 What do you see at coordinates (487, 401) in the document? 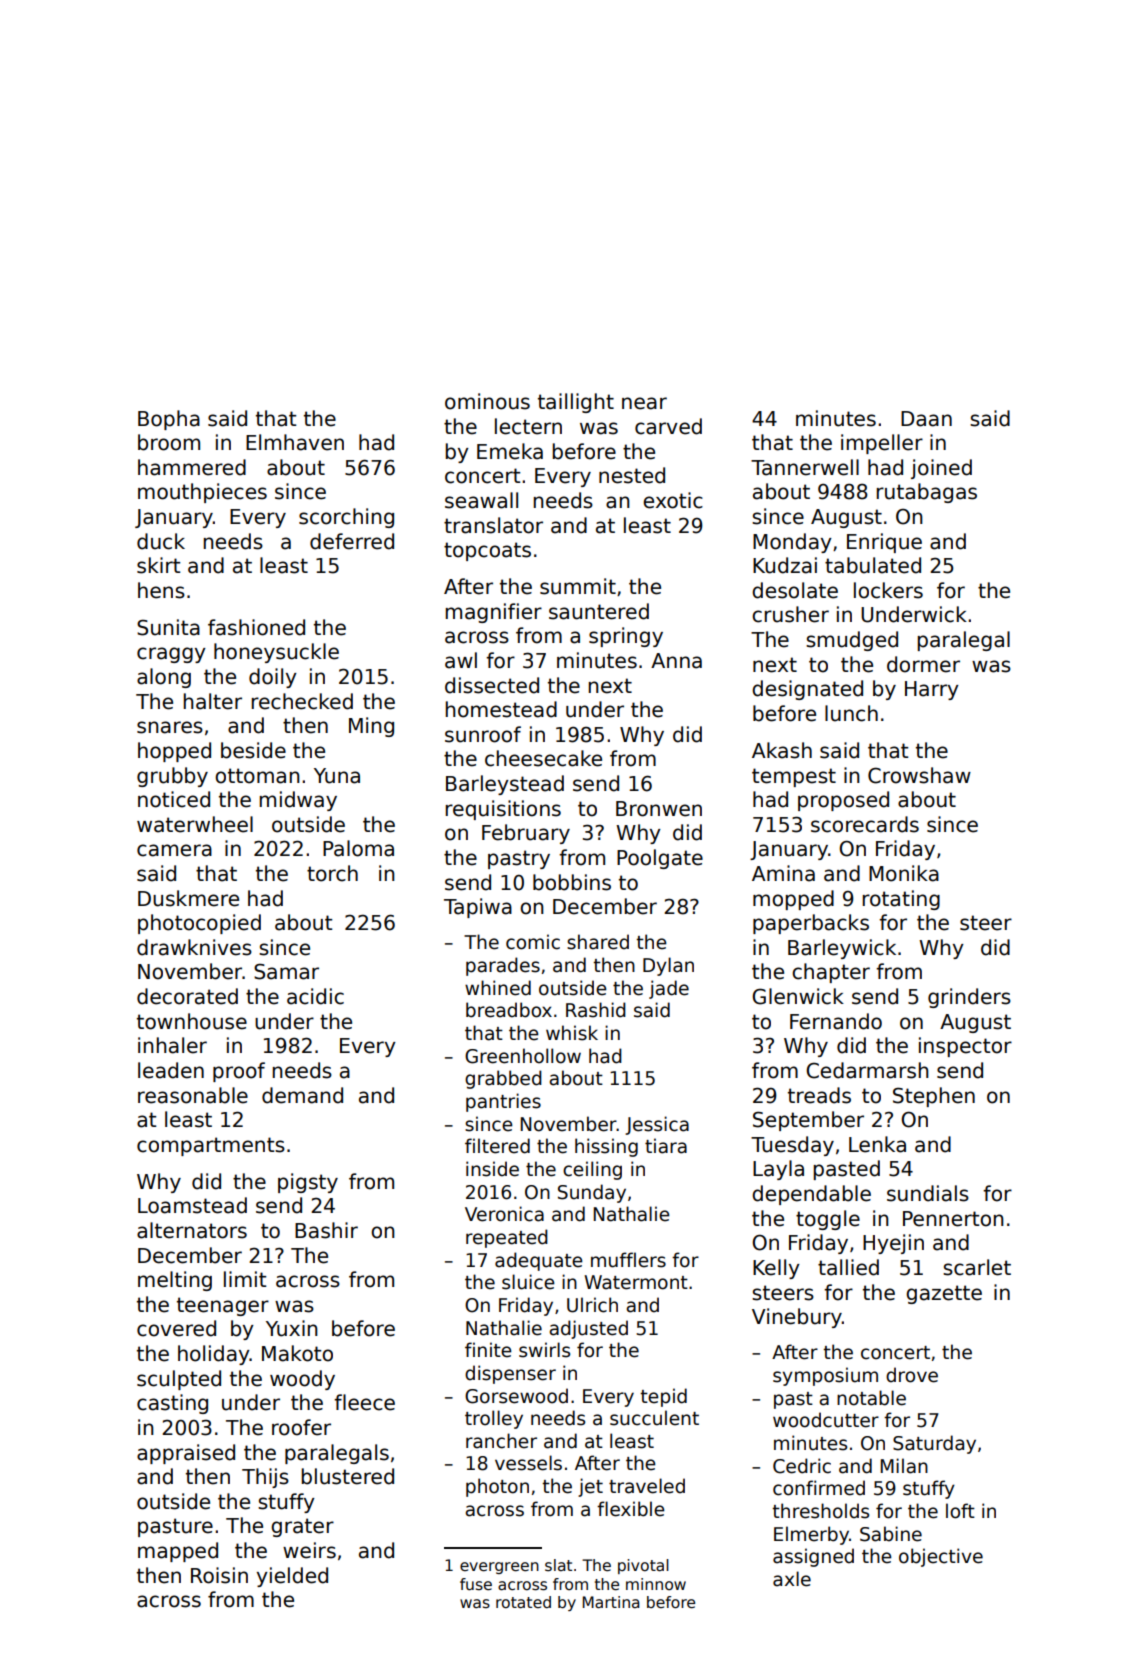
I see `ominous` at bounding box center [487, 401].
